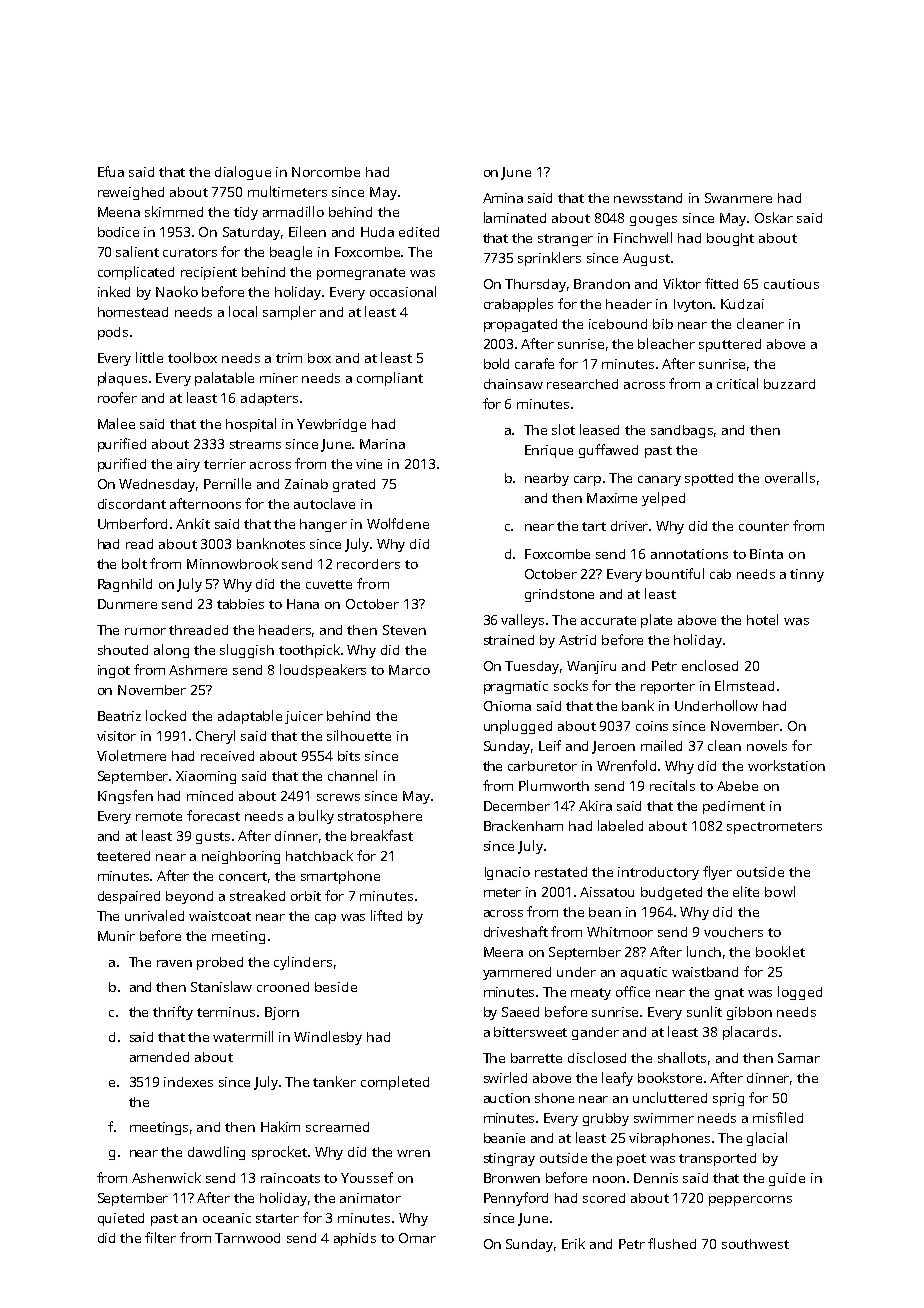 The height and width of the page is (1308, 924). What do you see at coordinates (507, 706) in the page?
I see `Chioma` at bounding box center [507, 706].
